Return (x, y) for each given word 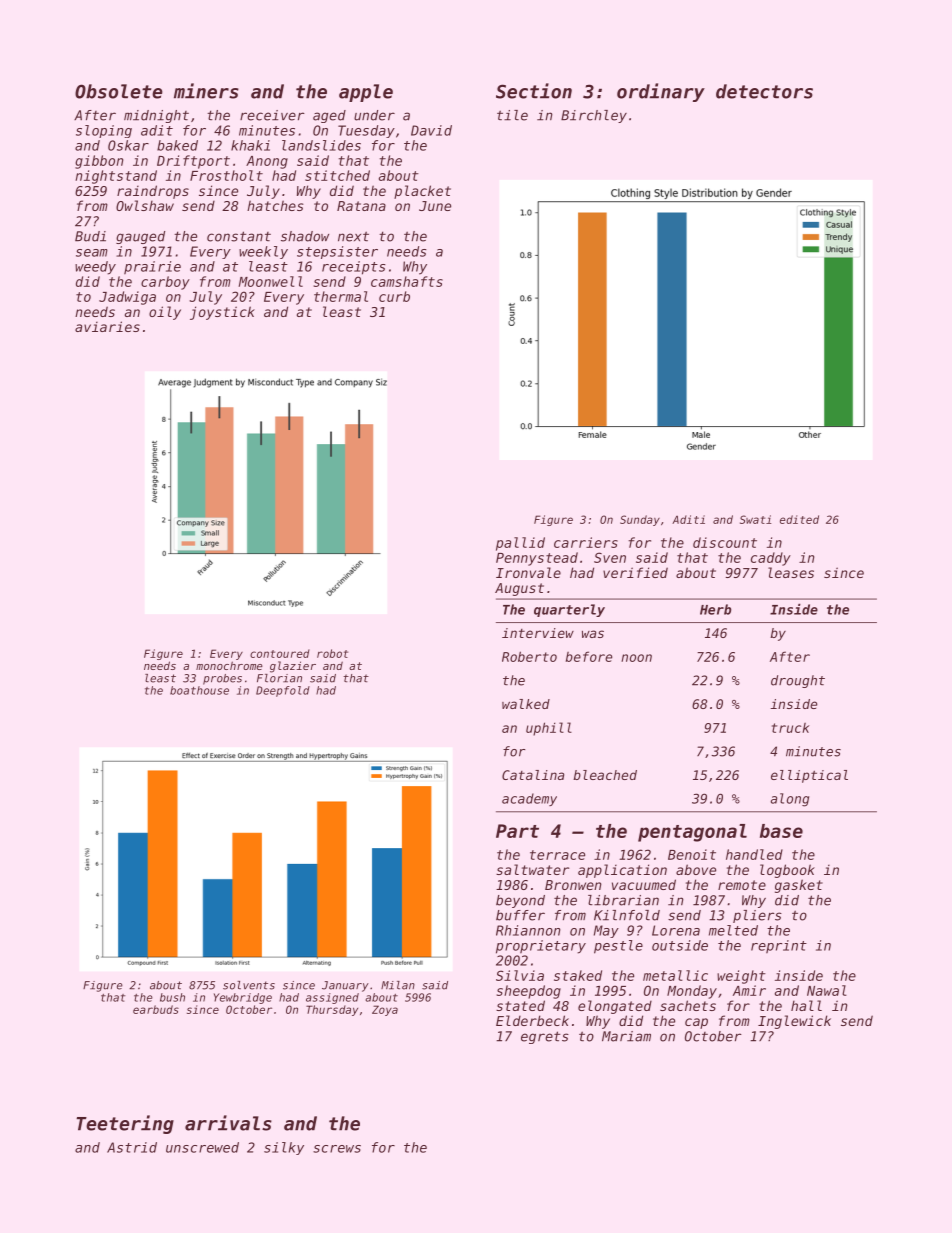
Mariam (626, 1036)
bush (172, 997)
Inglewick (794, 1022)
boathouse (199, 690)
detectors (764, 91)
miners (206, 91)
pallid (520, 544)
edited (799, 519)
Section (534, 91)
